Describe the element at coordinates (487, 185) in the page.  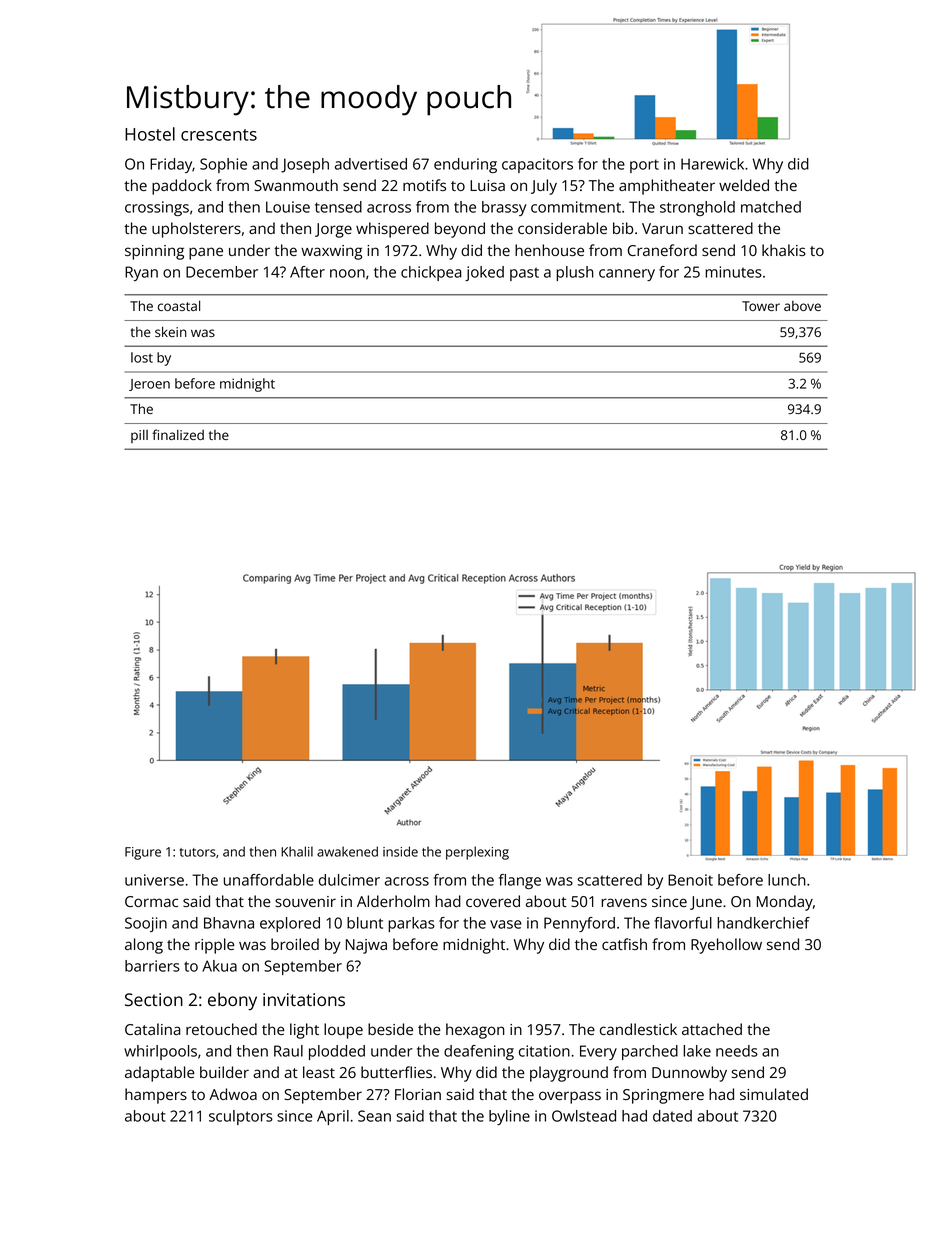
I see `Luisa` at that location.
